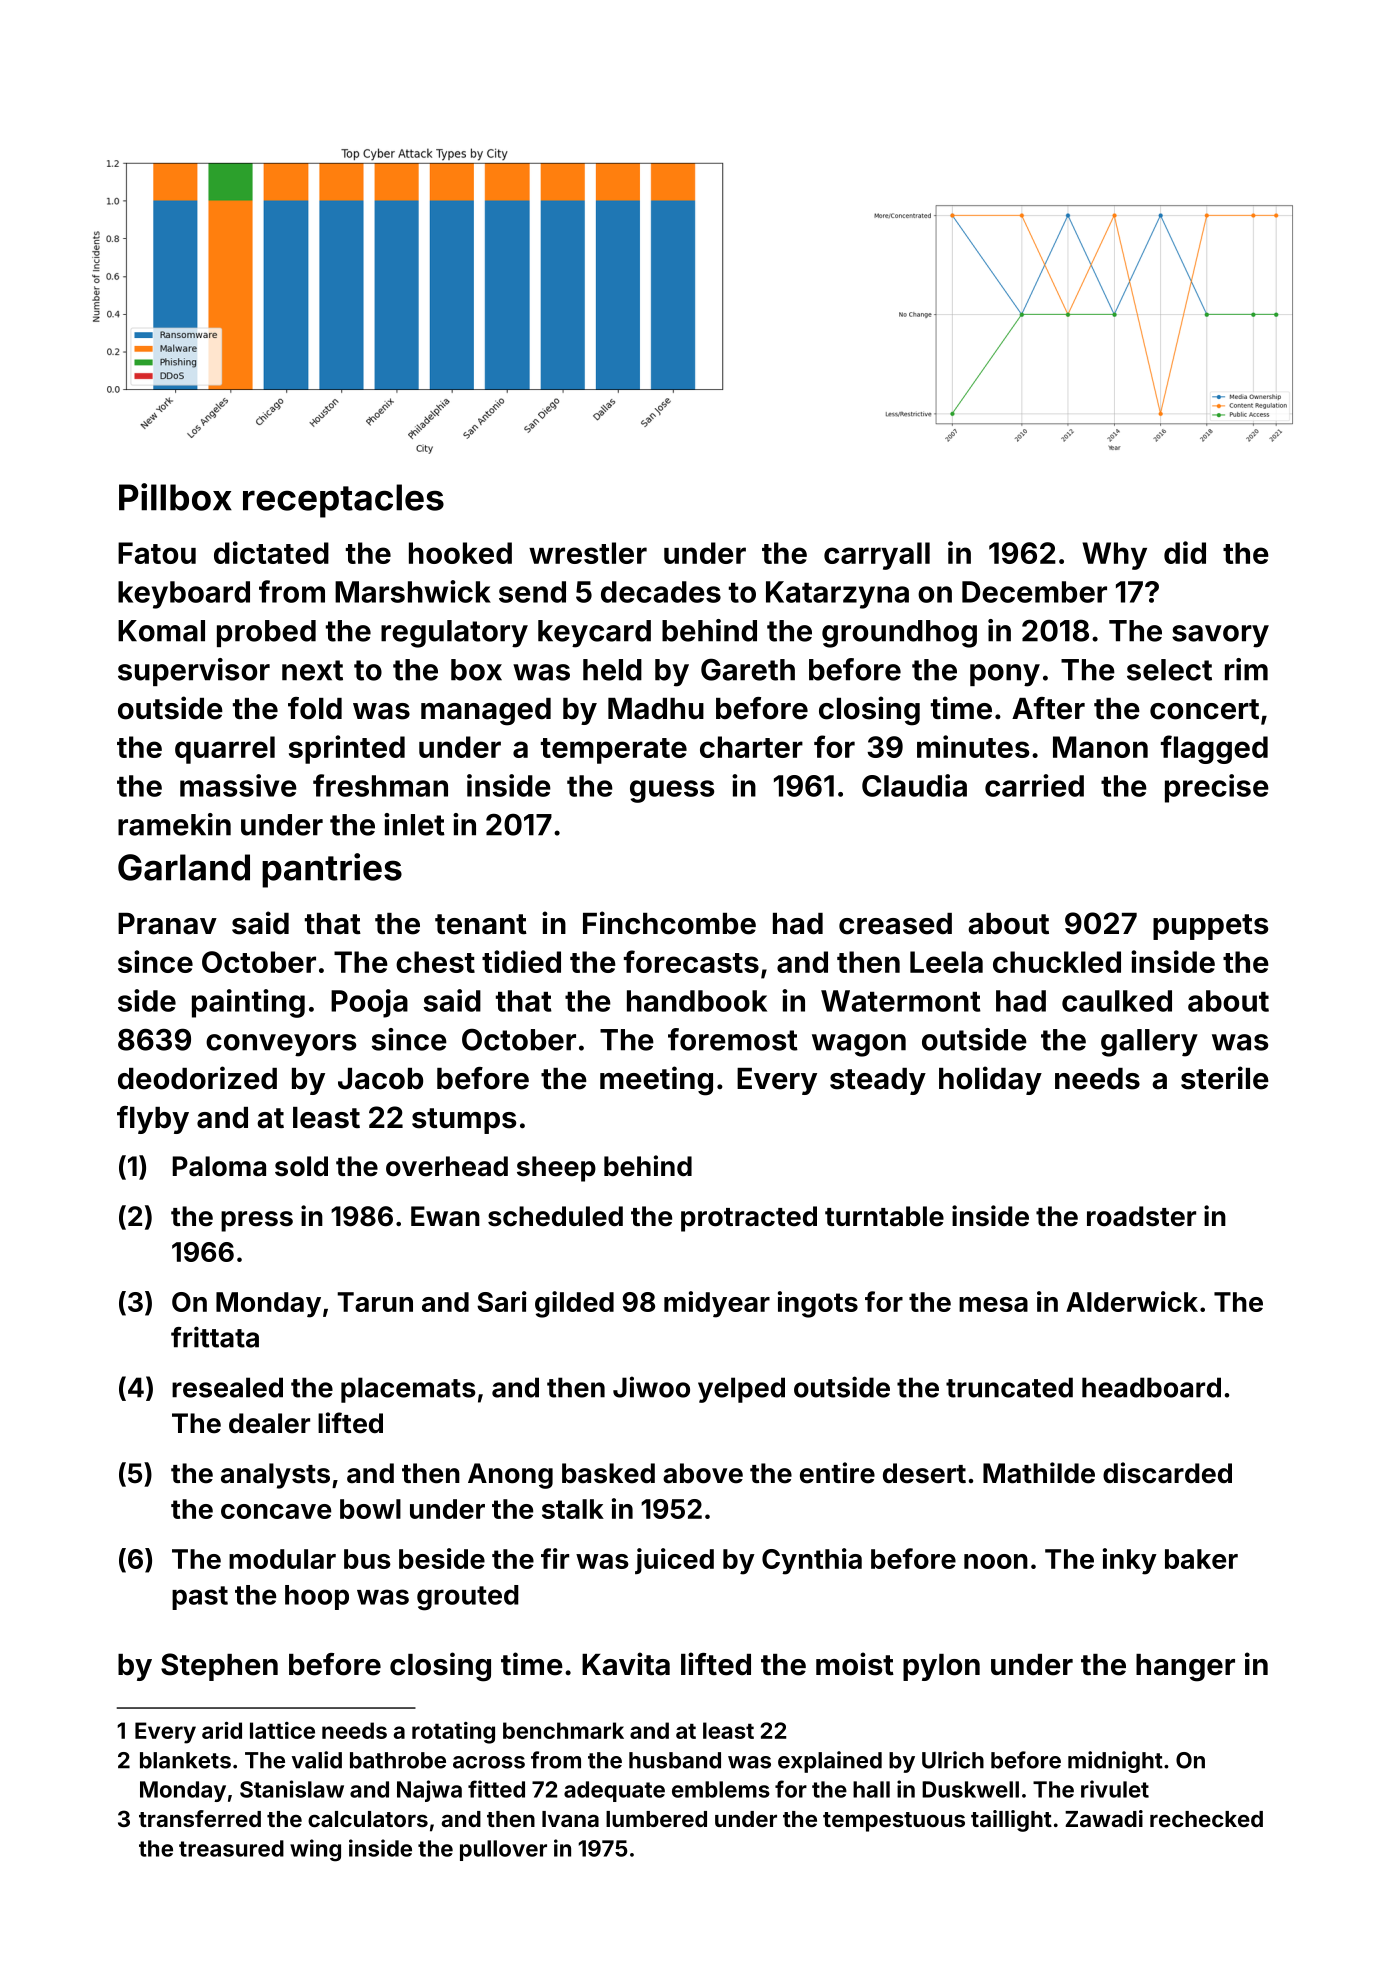 Image resolution: width=1386 pixels, height=1969 pixels. Describe the element at coordinates (1201, 1559) in the screenshot. I see `baker` at that location.
